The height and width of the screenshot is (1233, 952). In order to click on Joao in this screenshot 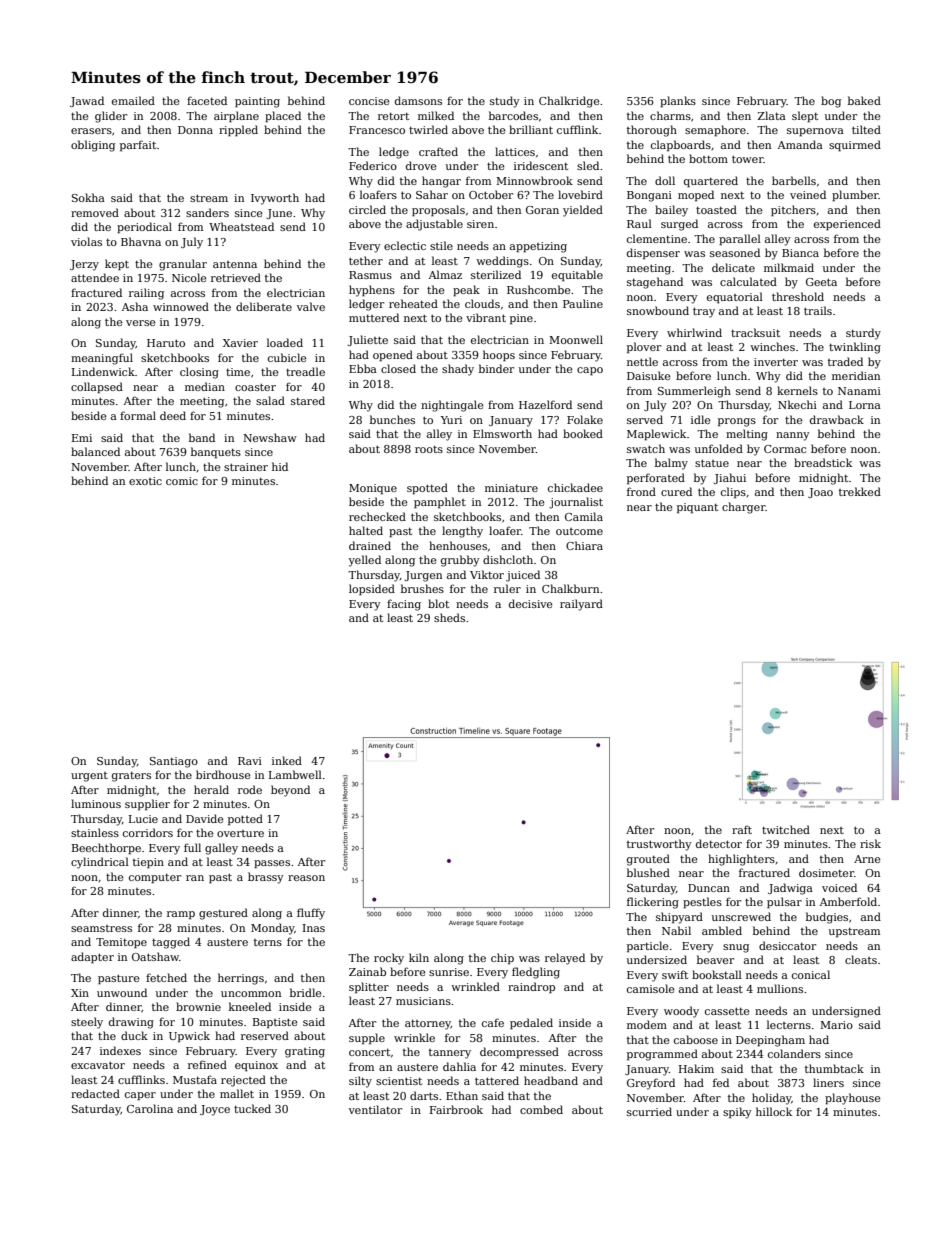, I will do `click(820, 493)`.
